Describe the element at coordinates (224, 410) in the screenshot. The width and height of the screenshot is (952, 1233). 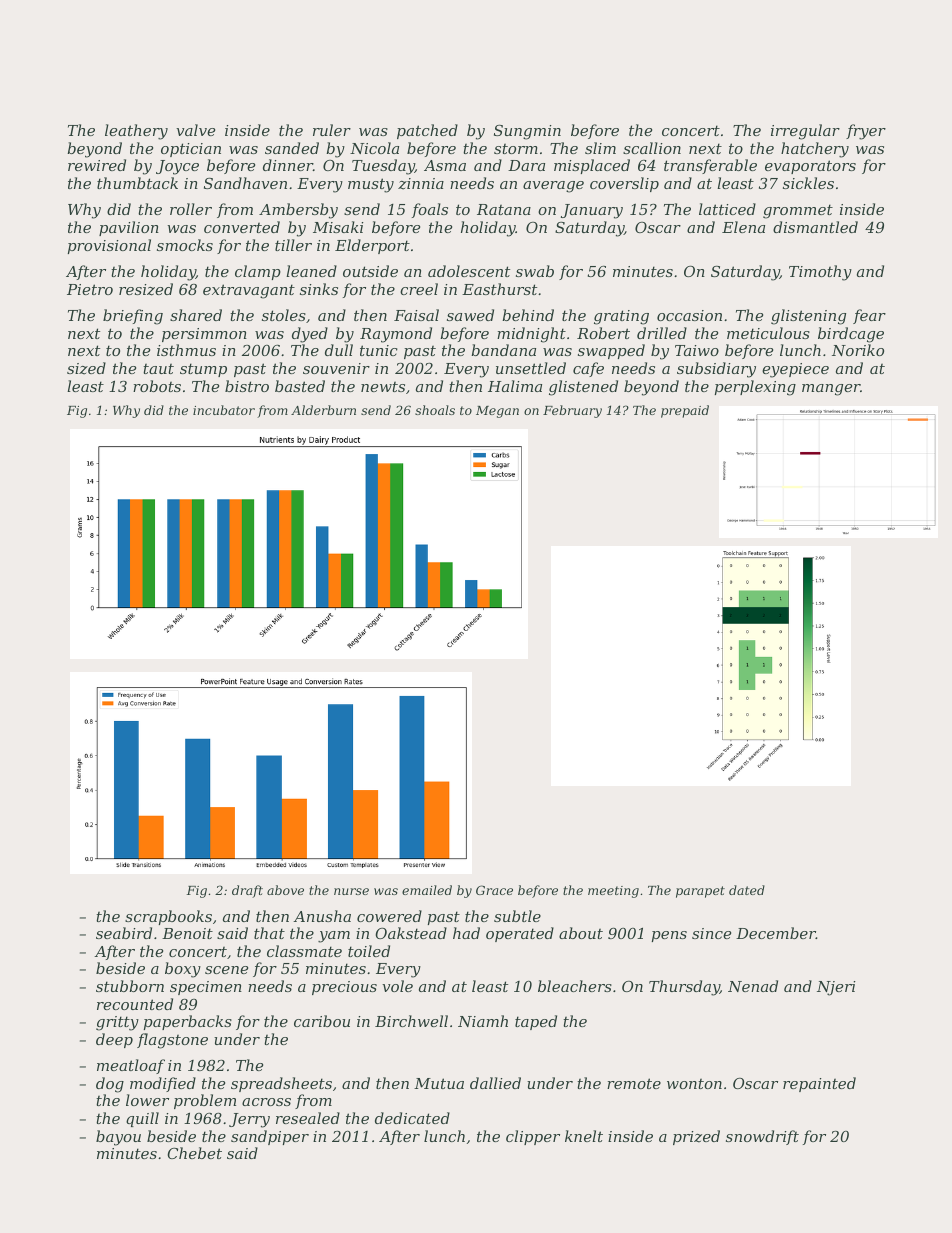
I see `incubator` at that location.
